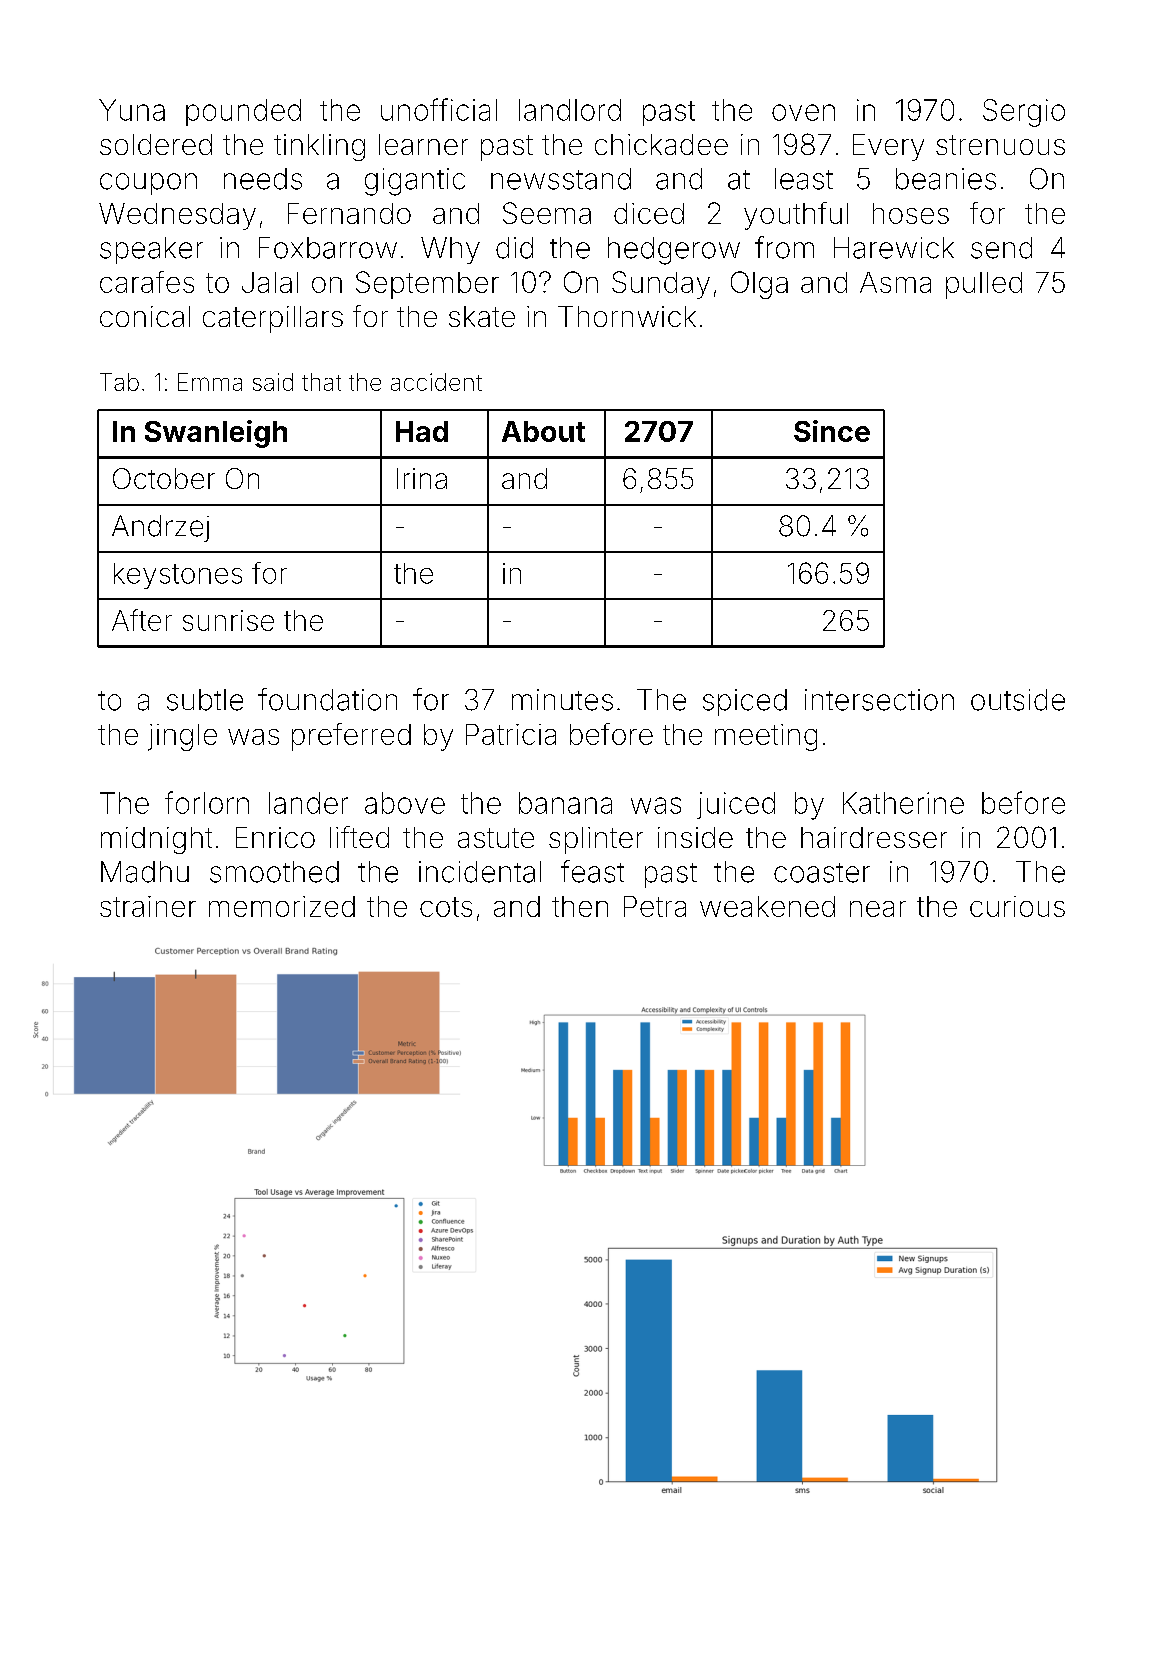 The width and height of the screenshot is (1165, 1654). Describe the element at coordinates (207, 802) in the screenshot. I see `forlorn` at that location.
